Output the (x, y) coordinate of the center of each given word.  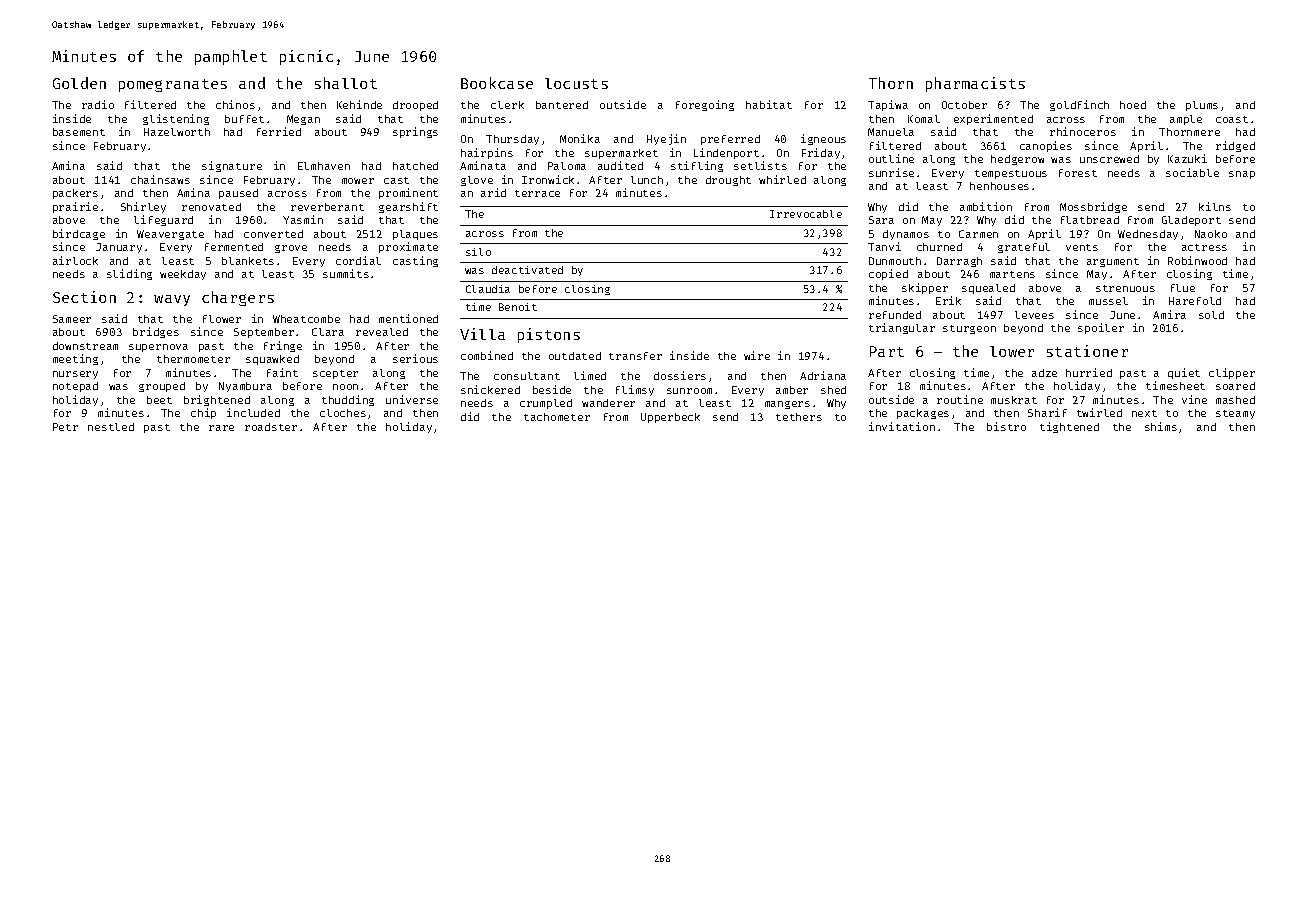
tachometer (557, 417)
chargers (238, 298)
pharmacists (975, 84)
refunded (895, 315)
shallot (346, 83)
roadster (271, 427)
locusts (576, 83)
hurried (1089, 372)
